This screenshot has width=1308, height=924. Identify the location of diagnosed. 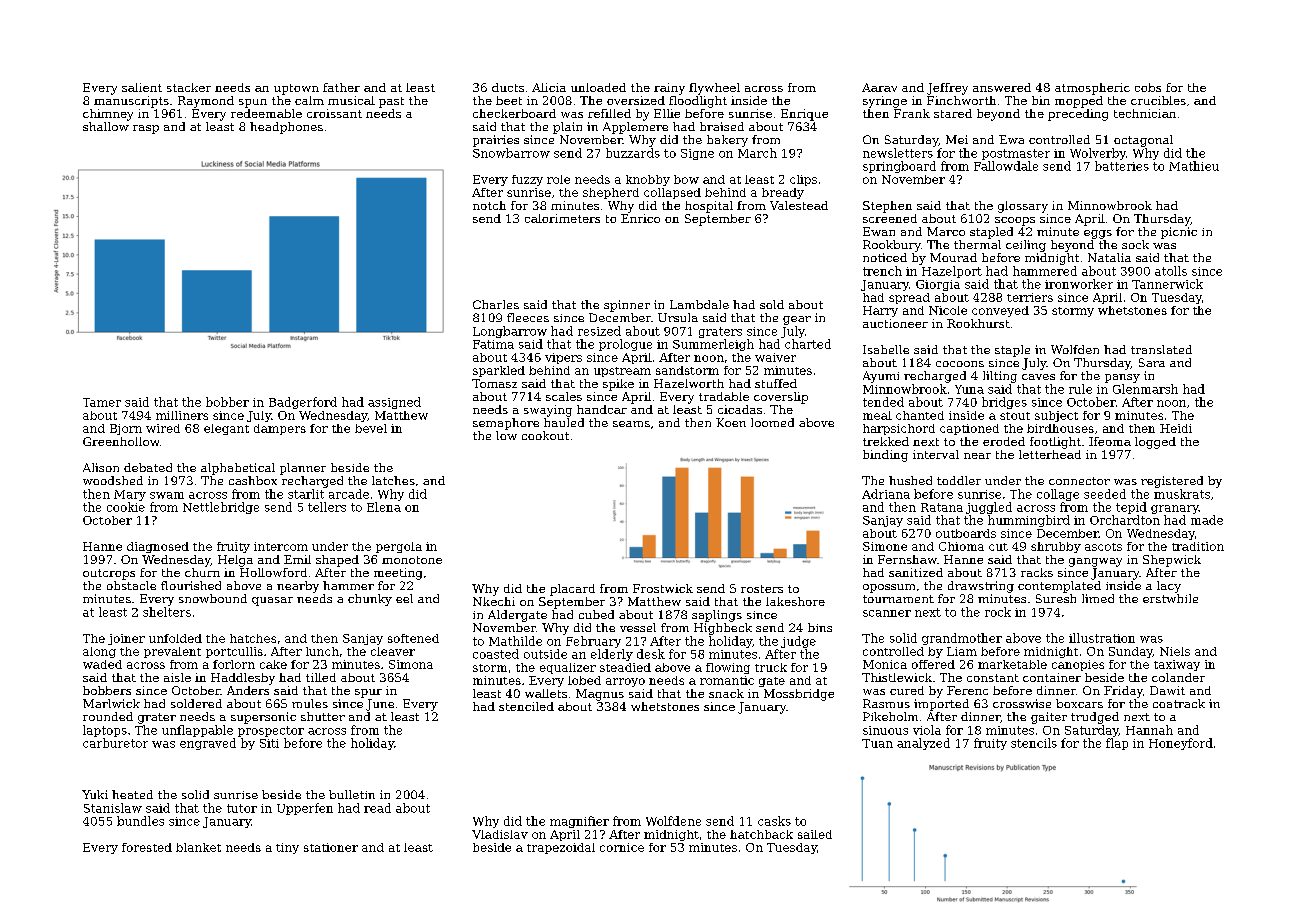
(158, 547).
